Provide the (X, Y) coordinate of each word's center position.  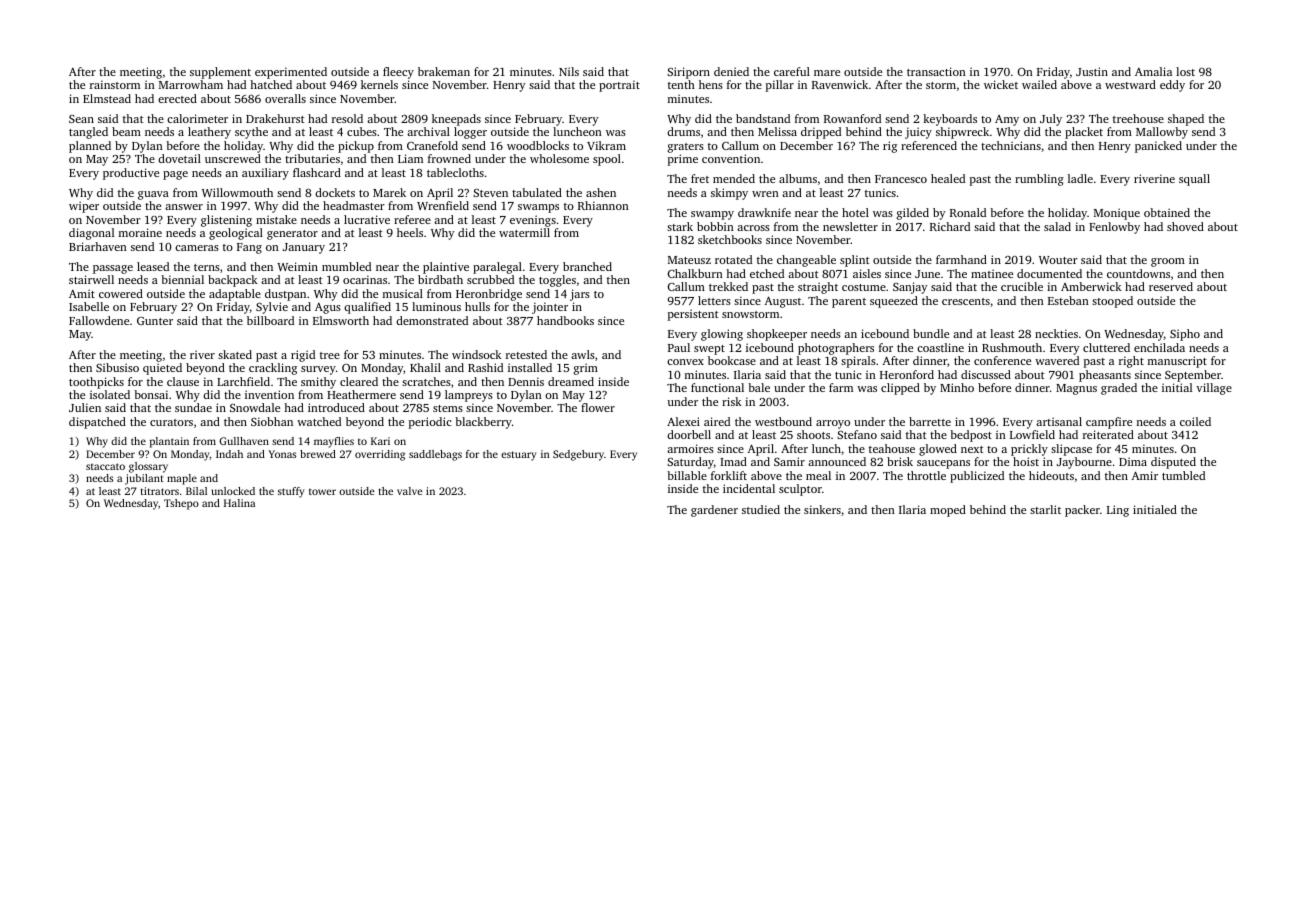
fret (700, 178)
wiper (84, 207)
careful (792, 71)
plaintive (446, 268)
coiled (1195, 421)
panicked (1158, 147)
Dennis (526, 381)
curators (171, 422)
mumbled (346, 266)
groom (1168, 262)
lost (1185, 71)
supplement (220, 73)
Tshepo (181, 504)
